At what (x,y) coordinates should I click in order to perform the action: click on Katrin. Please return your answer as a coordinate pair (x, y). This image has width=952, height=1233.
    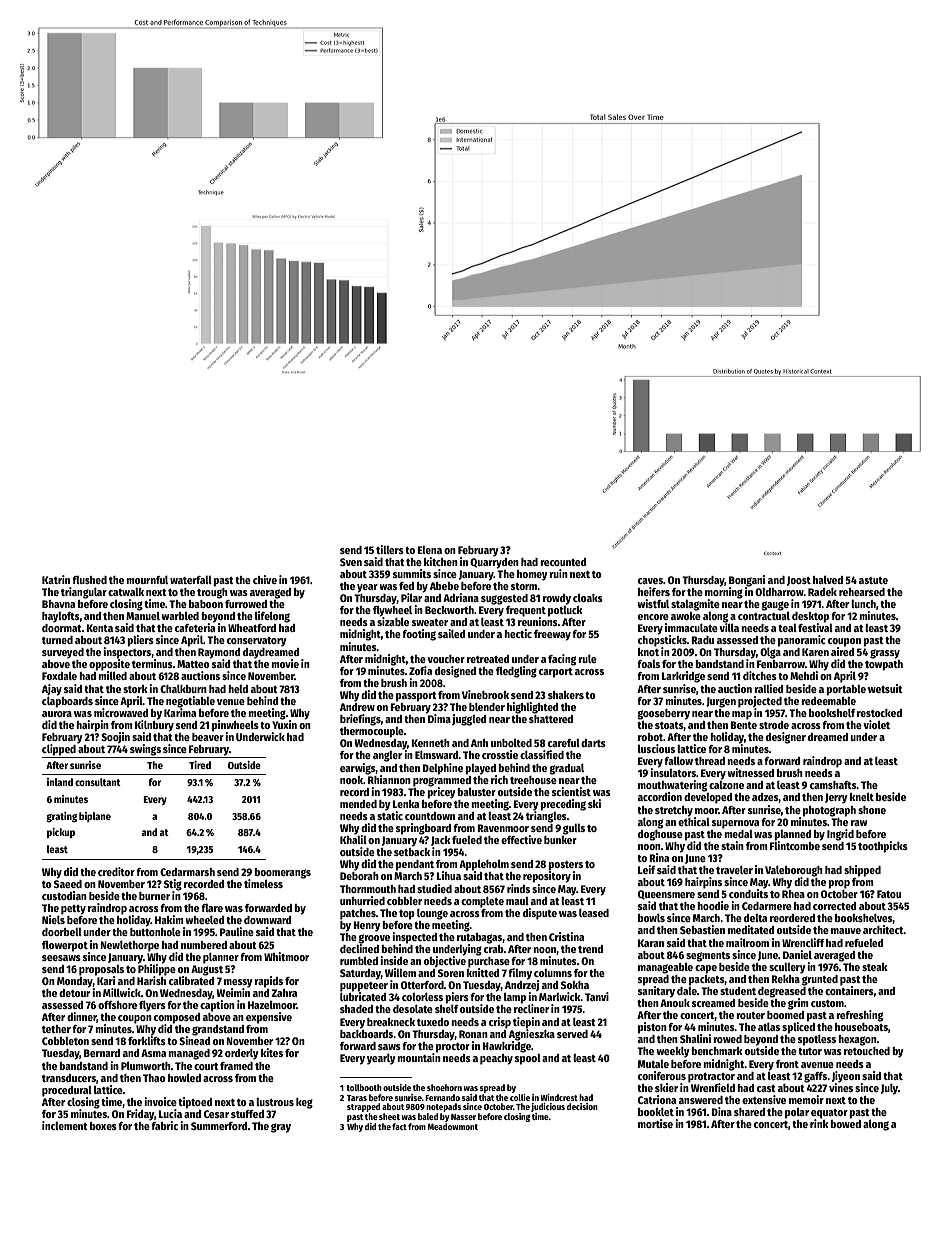
    Looking at the image, I should click on (56, 579).
